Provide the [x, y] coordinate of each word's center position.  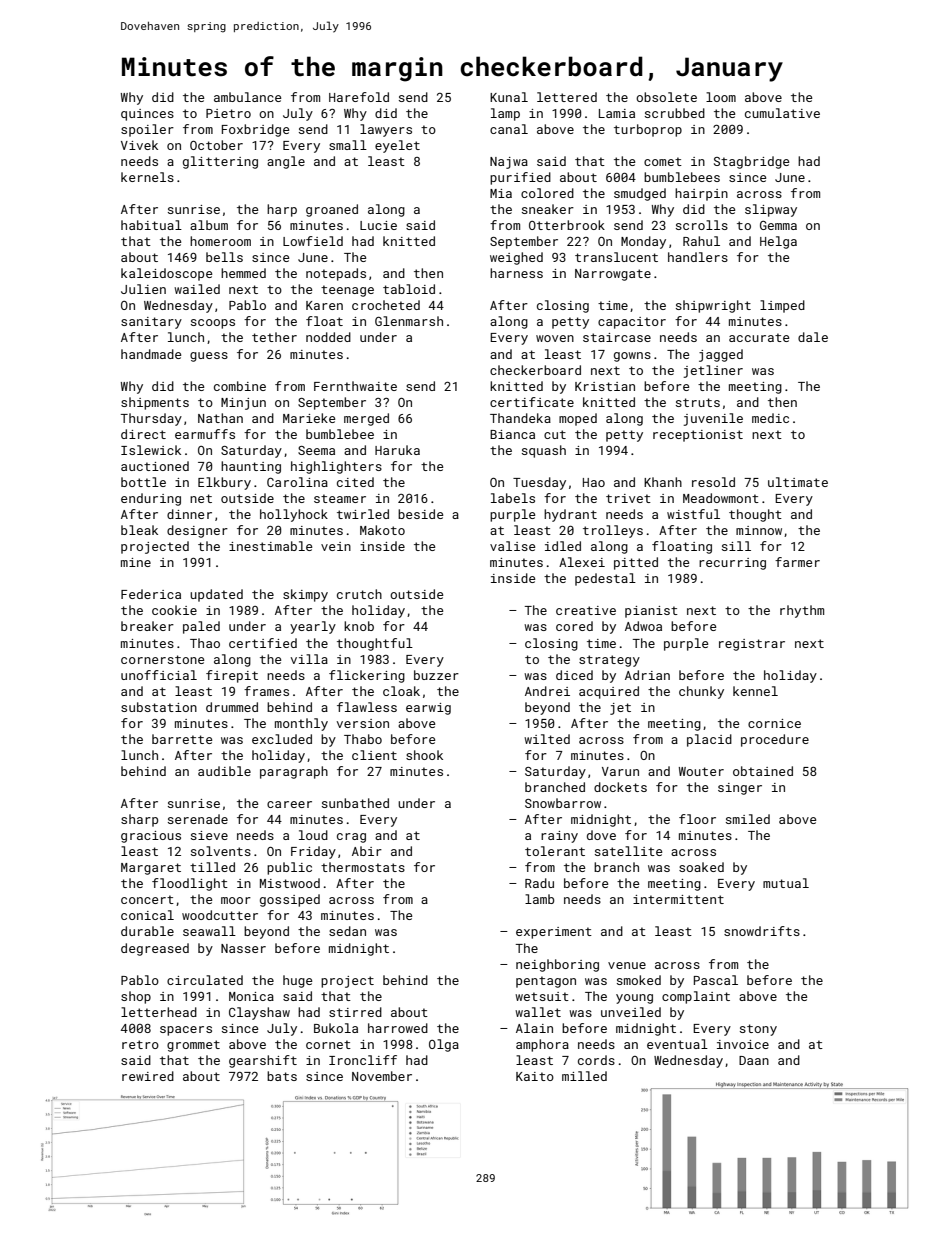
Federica [151, 594]
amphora [542, 1045]
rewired [148, 1076]
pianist [651, 612]
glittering [220, 162]
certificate [532, 402]
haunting [251, 467]
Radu [539, 883]
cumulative [782, 113]
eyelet [397, 146]
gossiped [290, 900]
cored [574, 626]
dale [813, 337]
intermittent [678, 899]
